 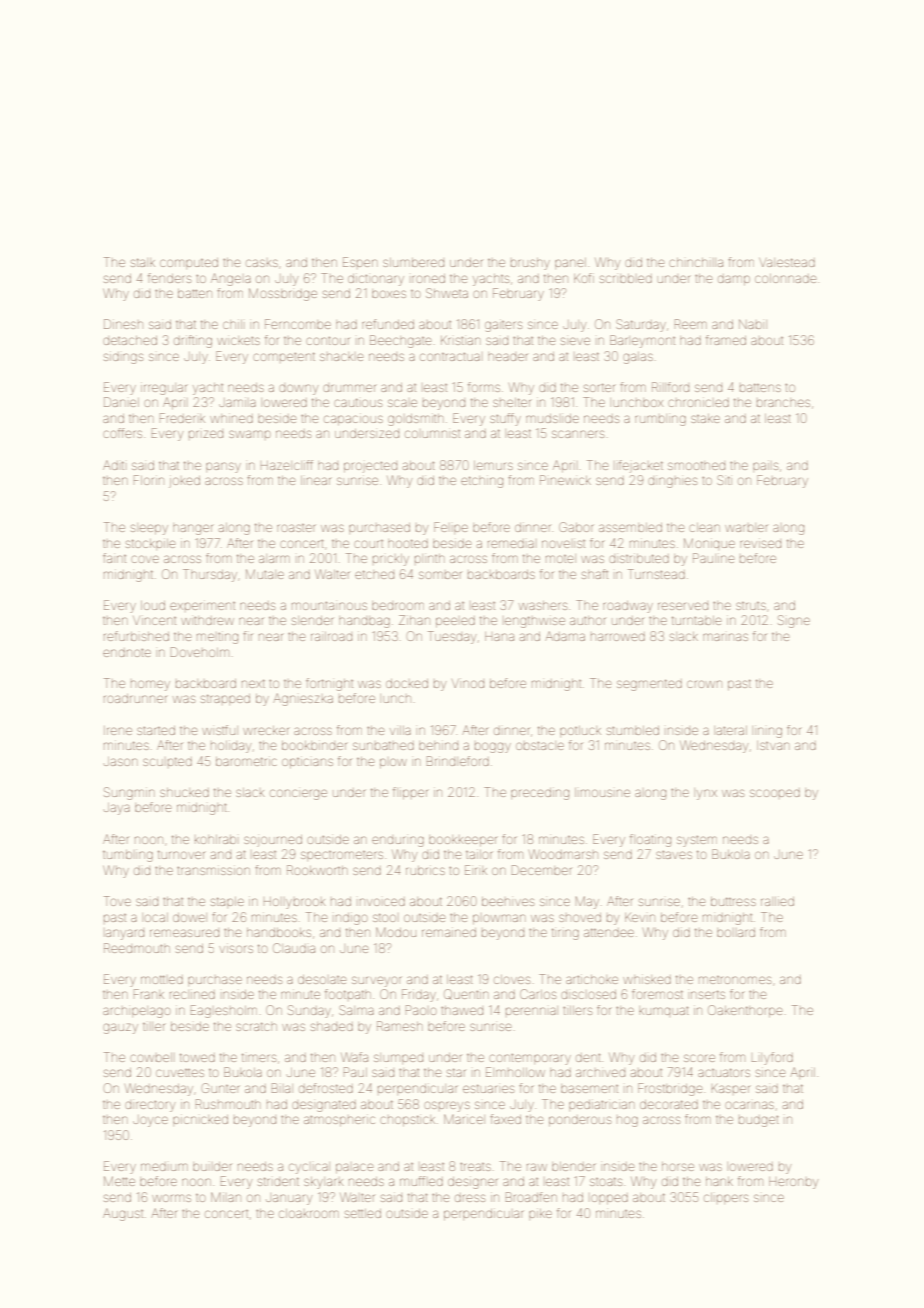 What do you see at coordinates (633, 730) in the screenshot?
I see `stumbled` at bounding box center [633, 730].
